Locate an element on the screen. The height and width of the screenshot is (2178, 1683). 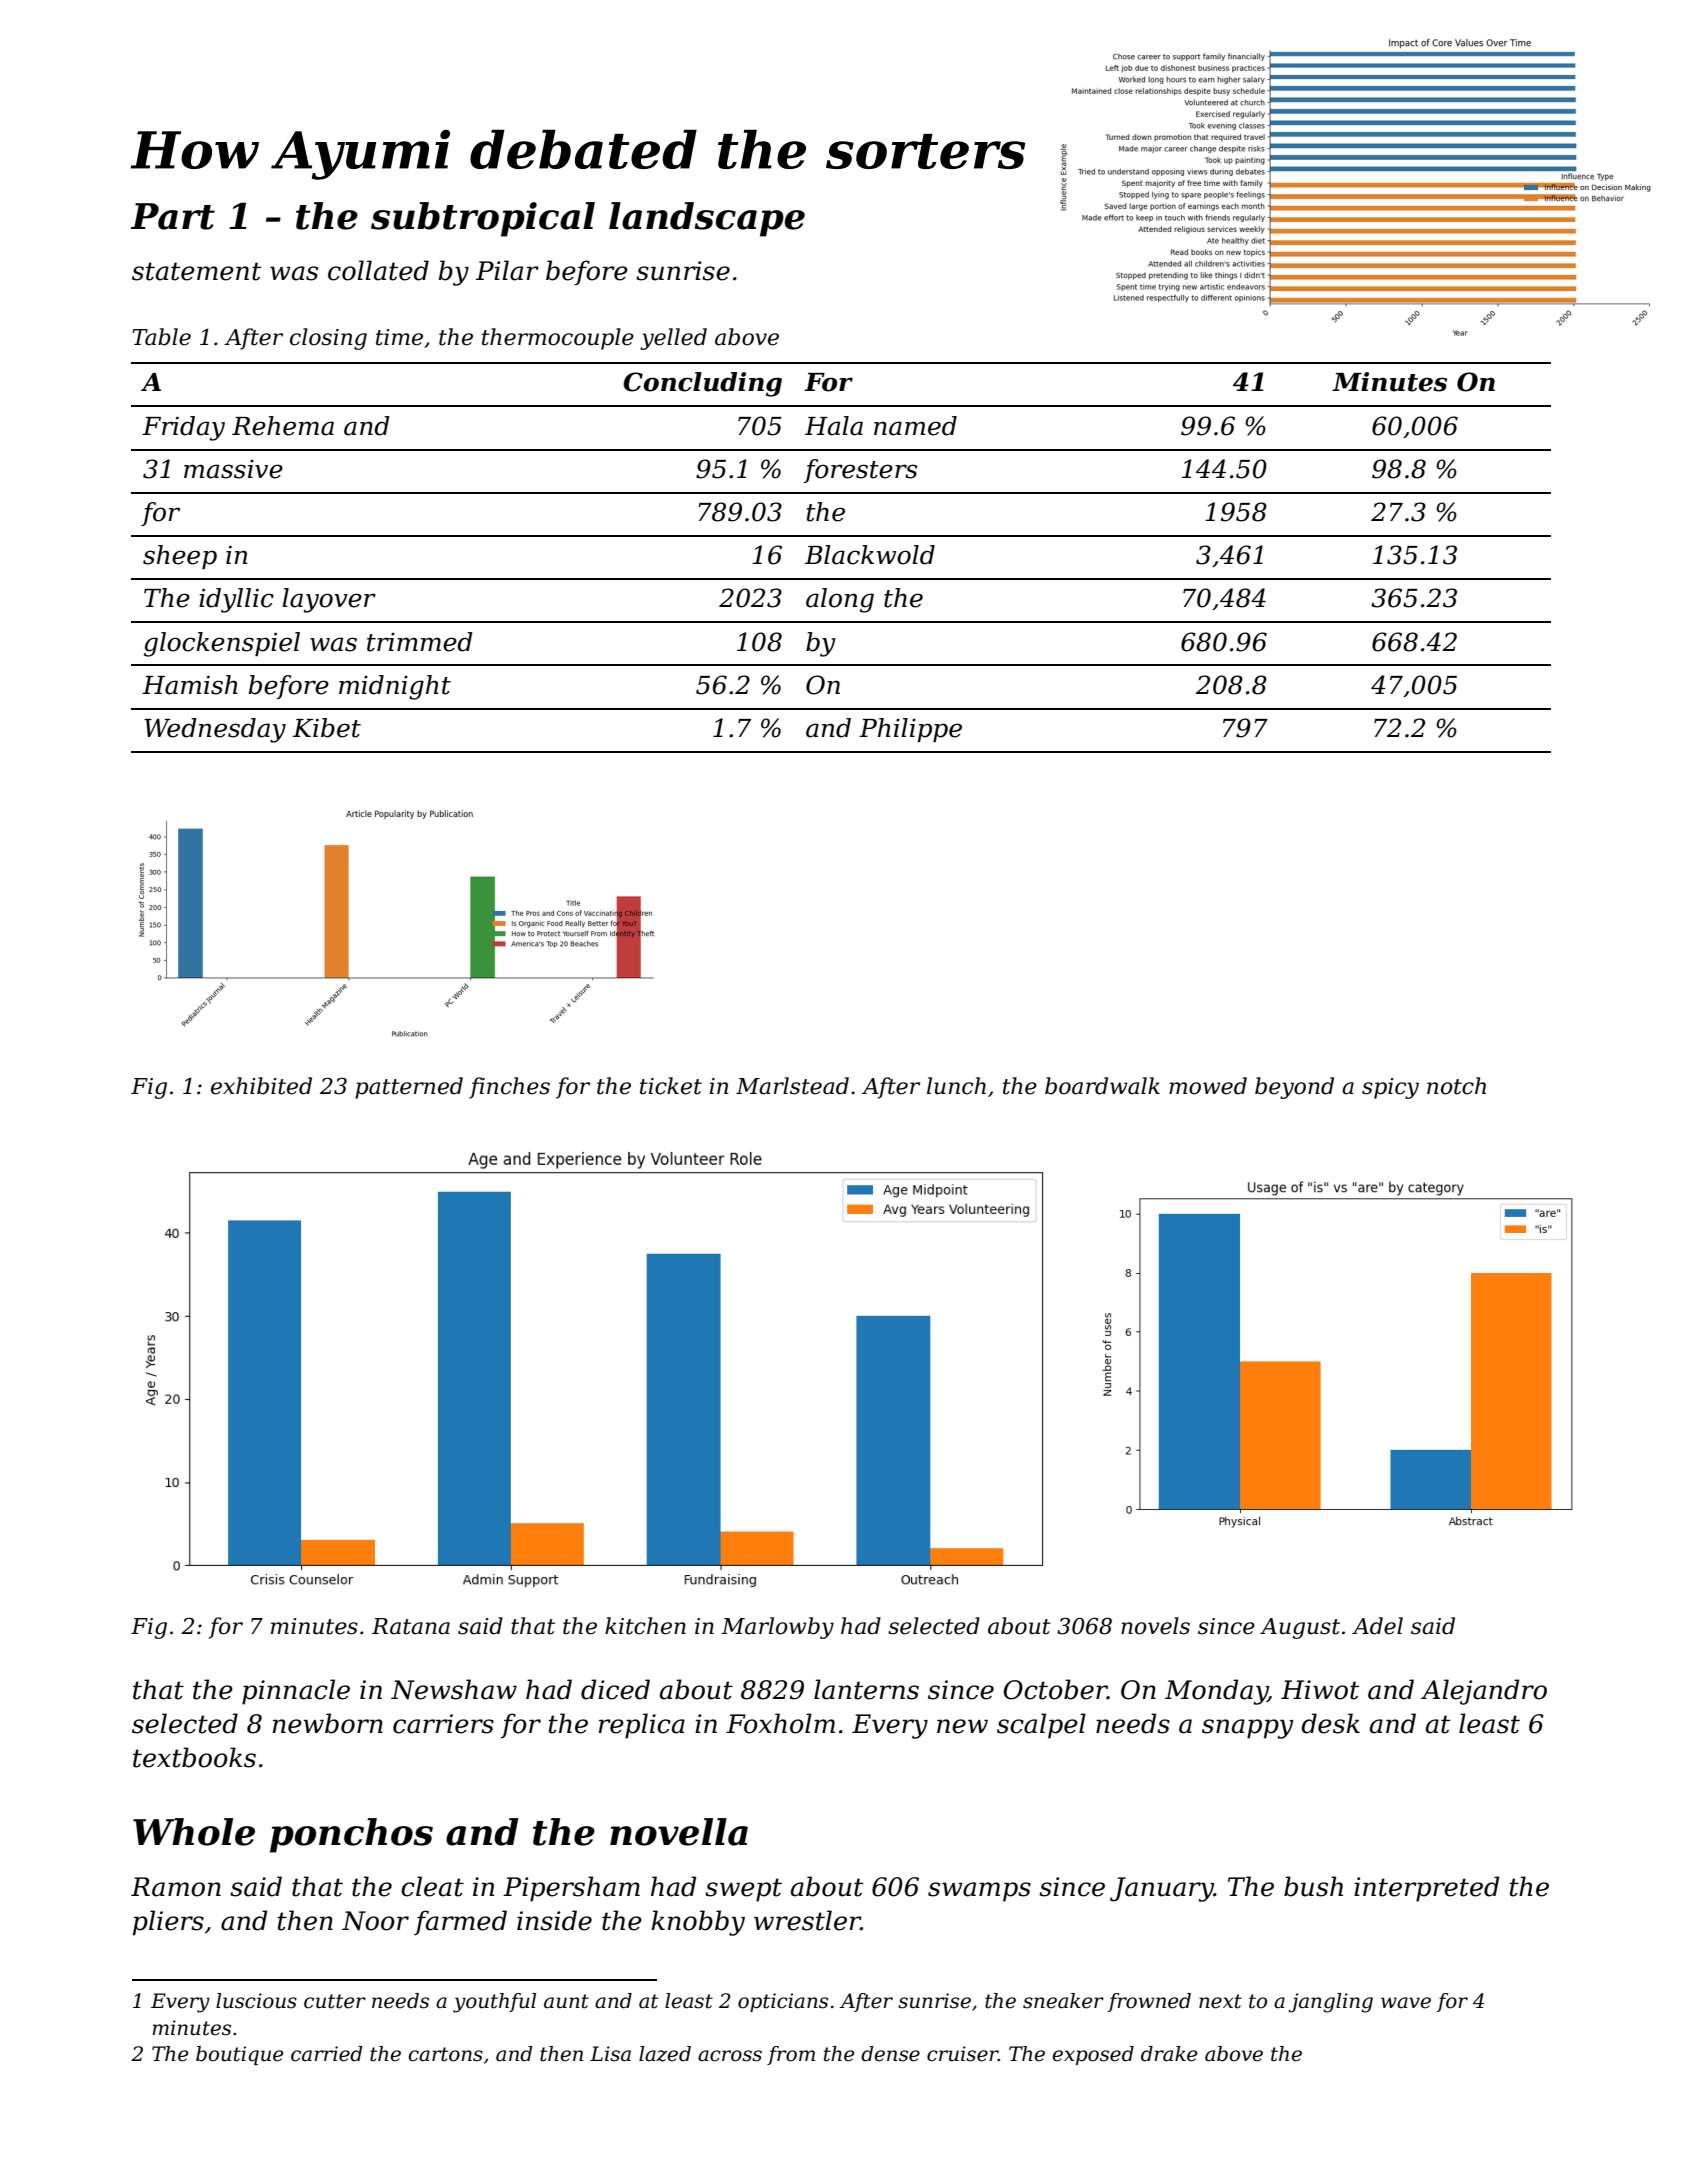
subtropical is located at coordinates (483, 219).
